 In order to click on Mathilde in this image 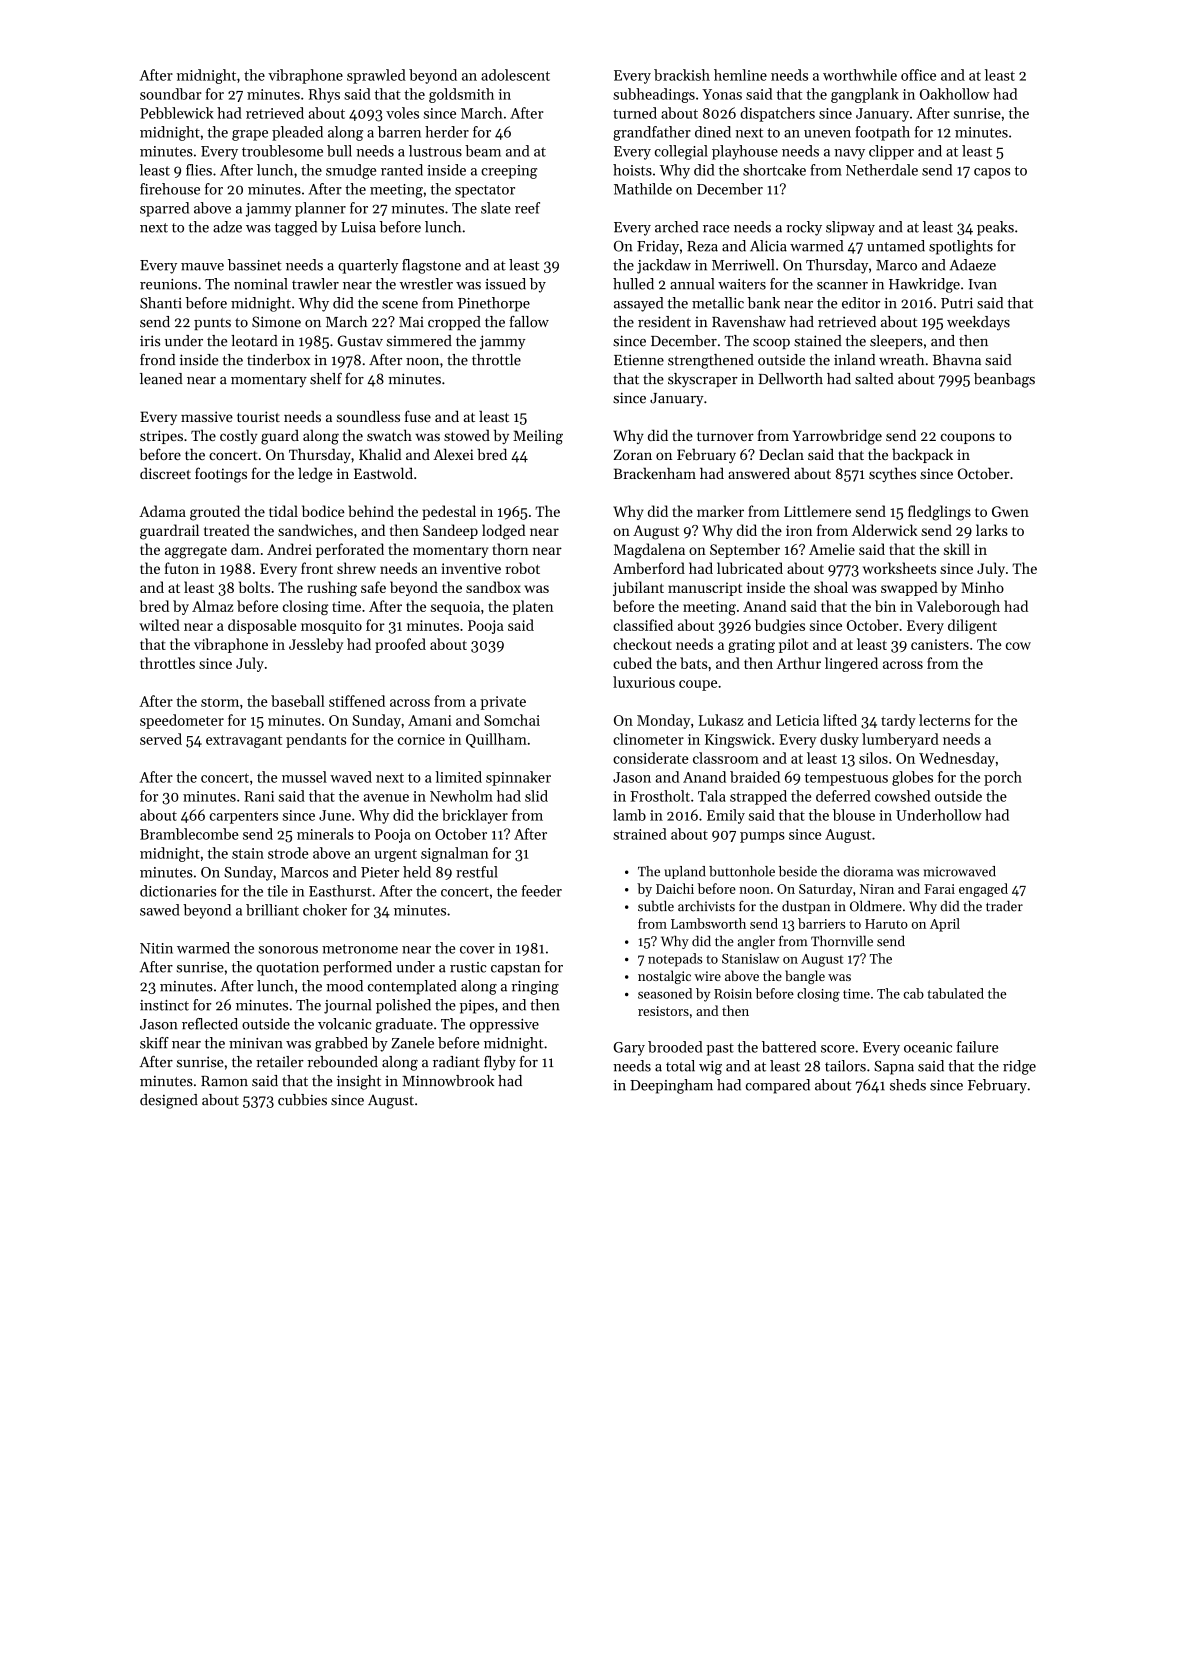, I will do `click(643, 189)`.
